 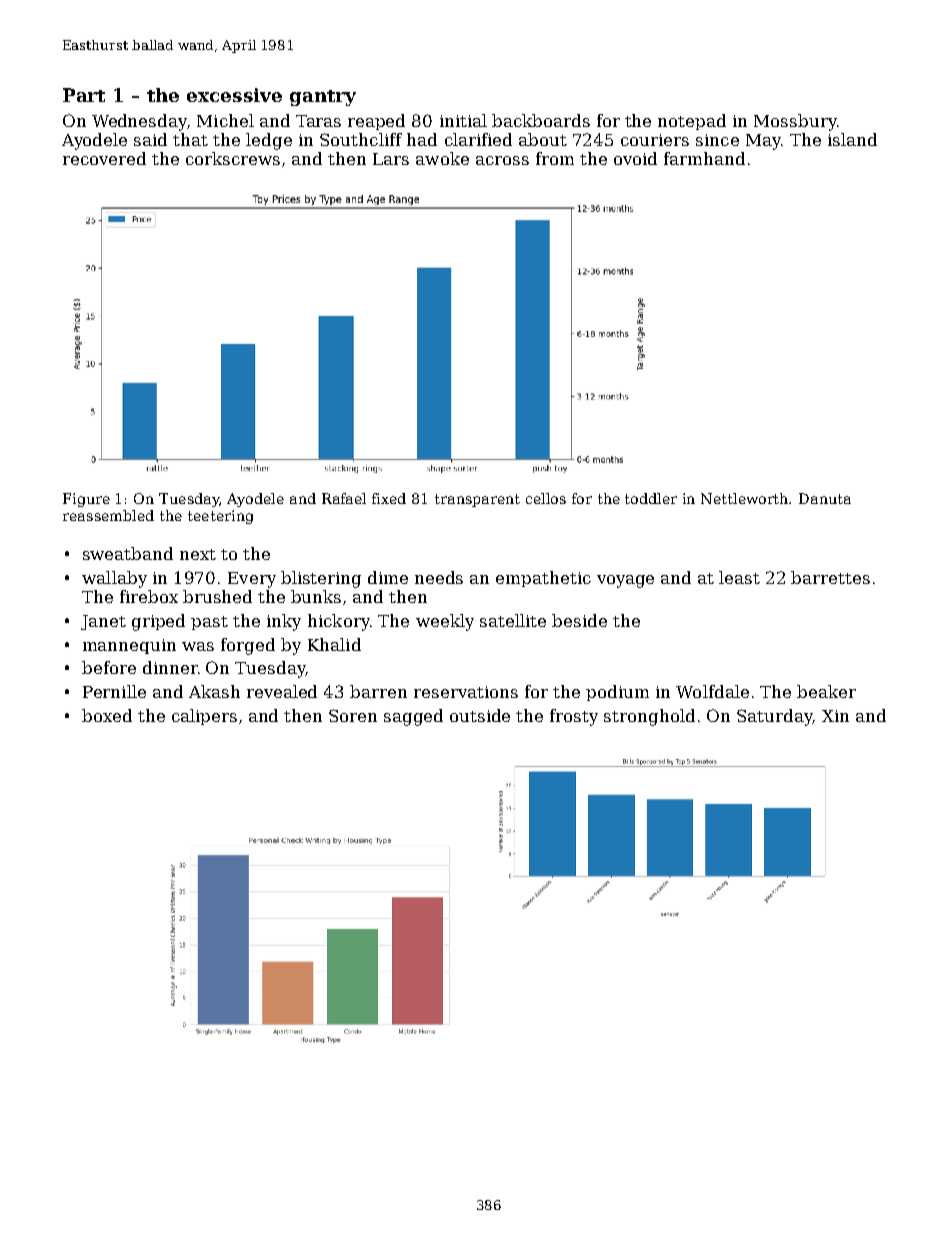 What do you see at coordinates (825, 498) in the image?
I see `Danuta` at bounding box center [825, 498].
